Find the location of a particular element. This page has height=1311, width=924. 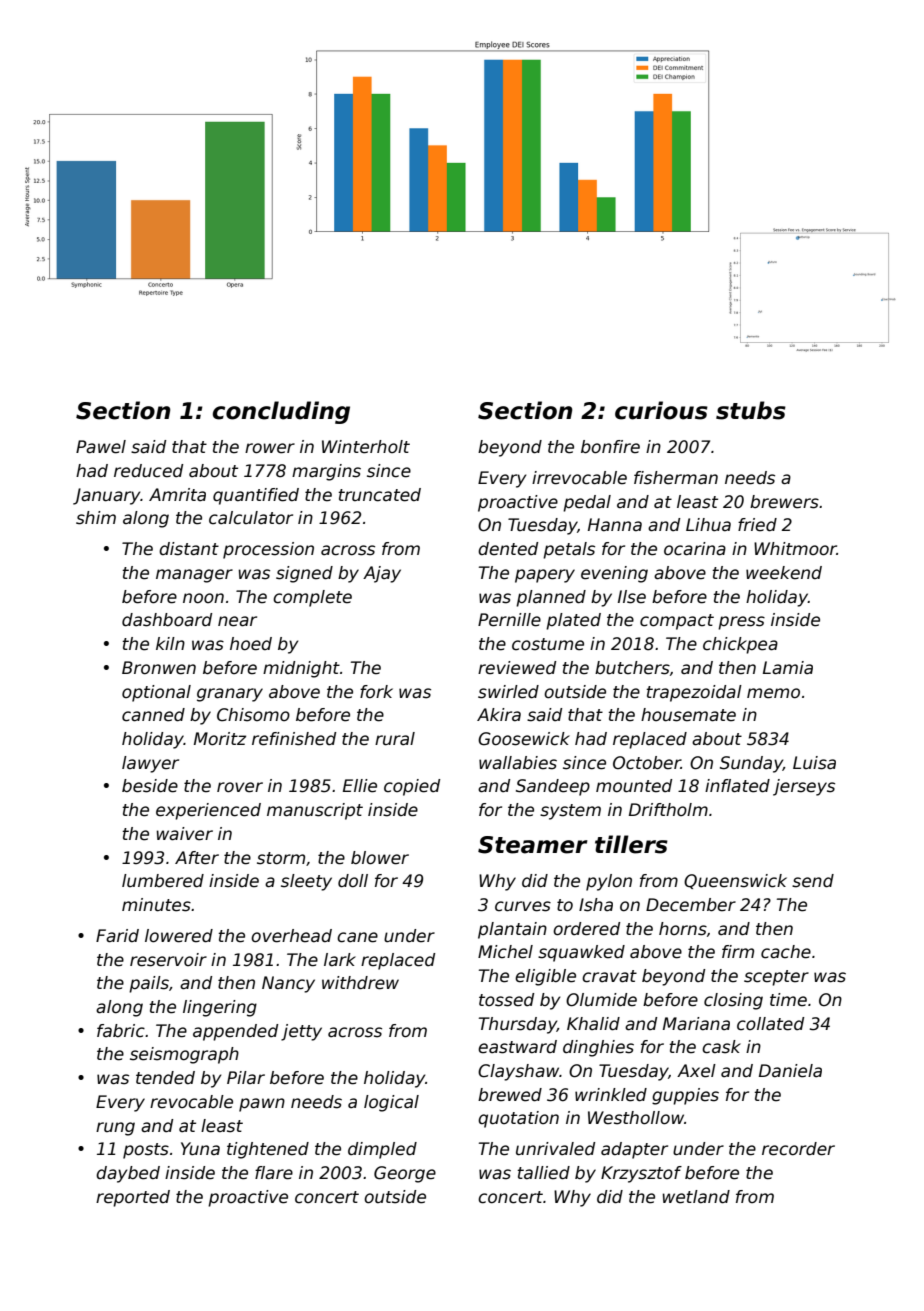

inflated is located at coordinates (737, 786).
